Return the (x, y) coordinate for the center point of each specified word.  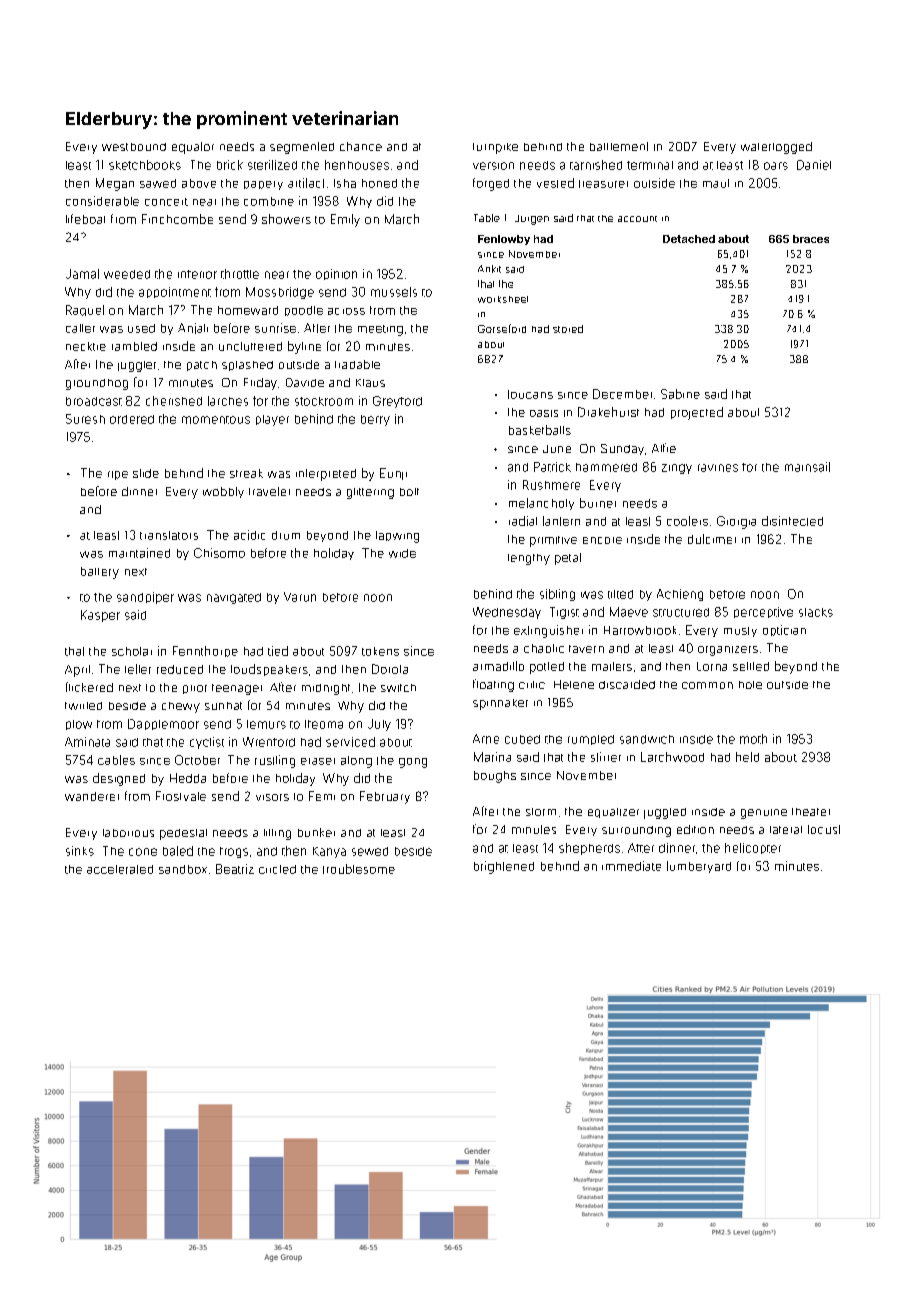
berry (375, 420)
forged (491, 184)
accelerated (120, 869)
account (637, 219)
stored (568, 329)
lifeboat (85, 219)
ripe (118, 475)
